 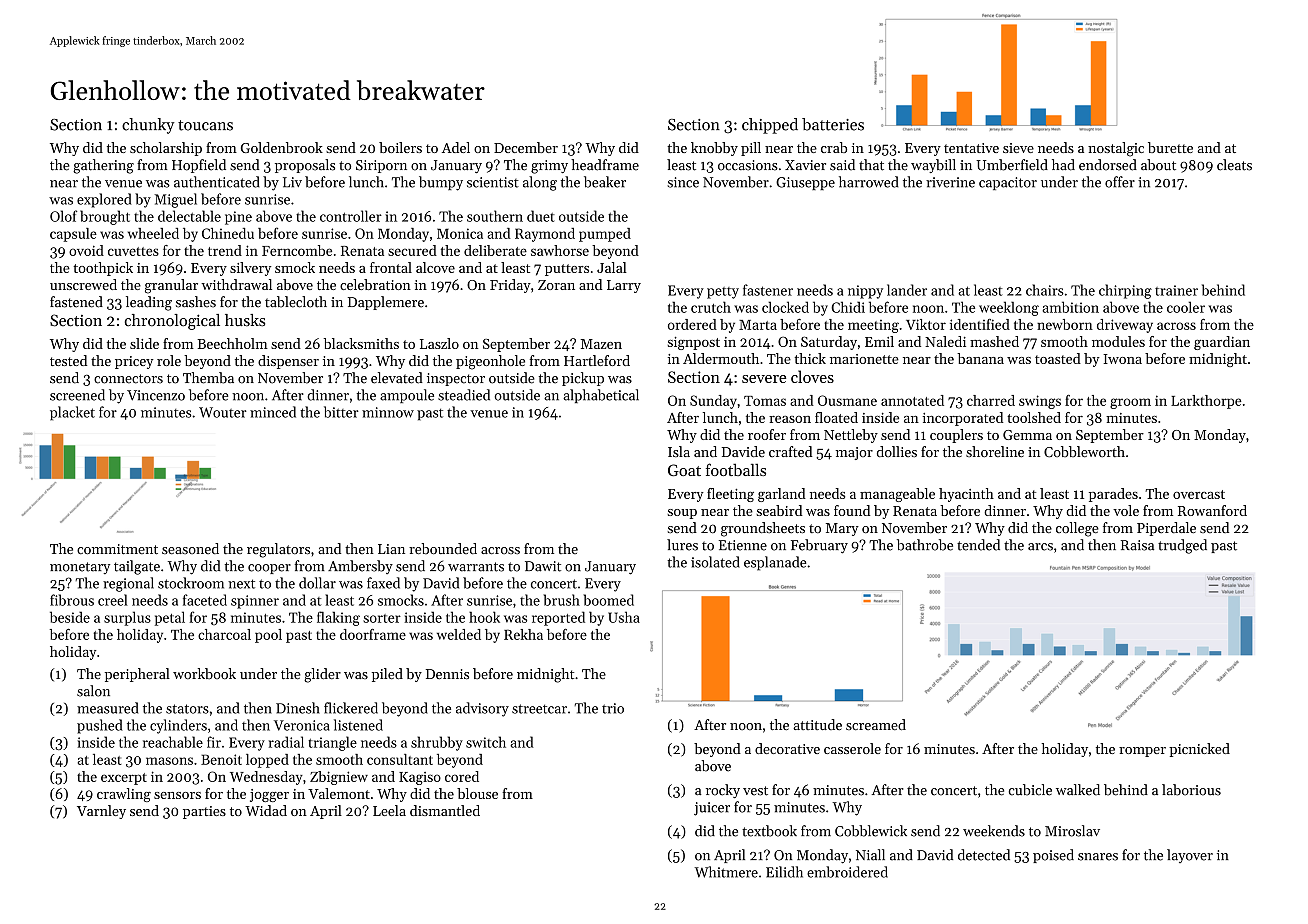 What do you see at coordinates (556, 285) in the screenshot?
I see `Zoran` at bounding box center [556, 285].
